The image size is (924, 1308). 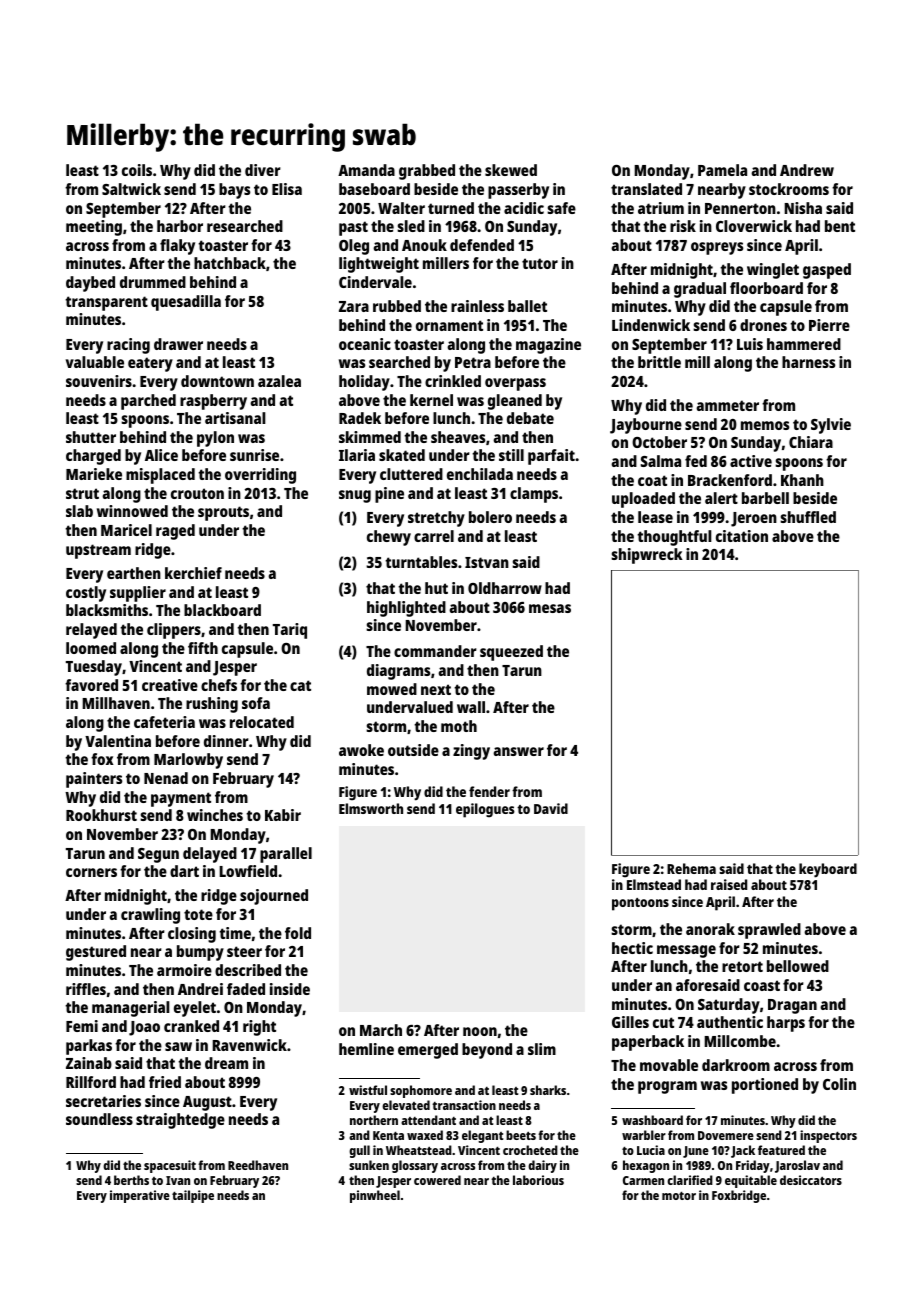 What do you see at coordinates (754, 519) in the page?
I see `Jeroen` at bounding box center [754, 519].
